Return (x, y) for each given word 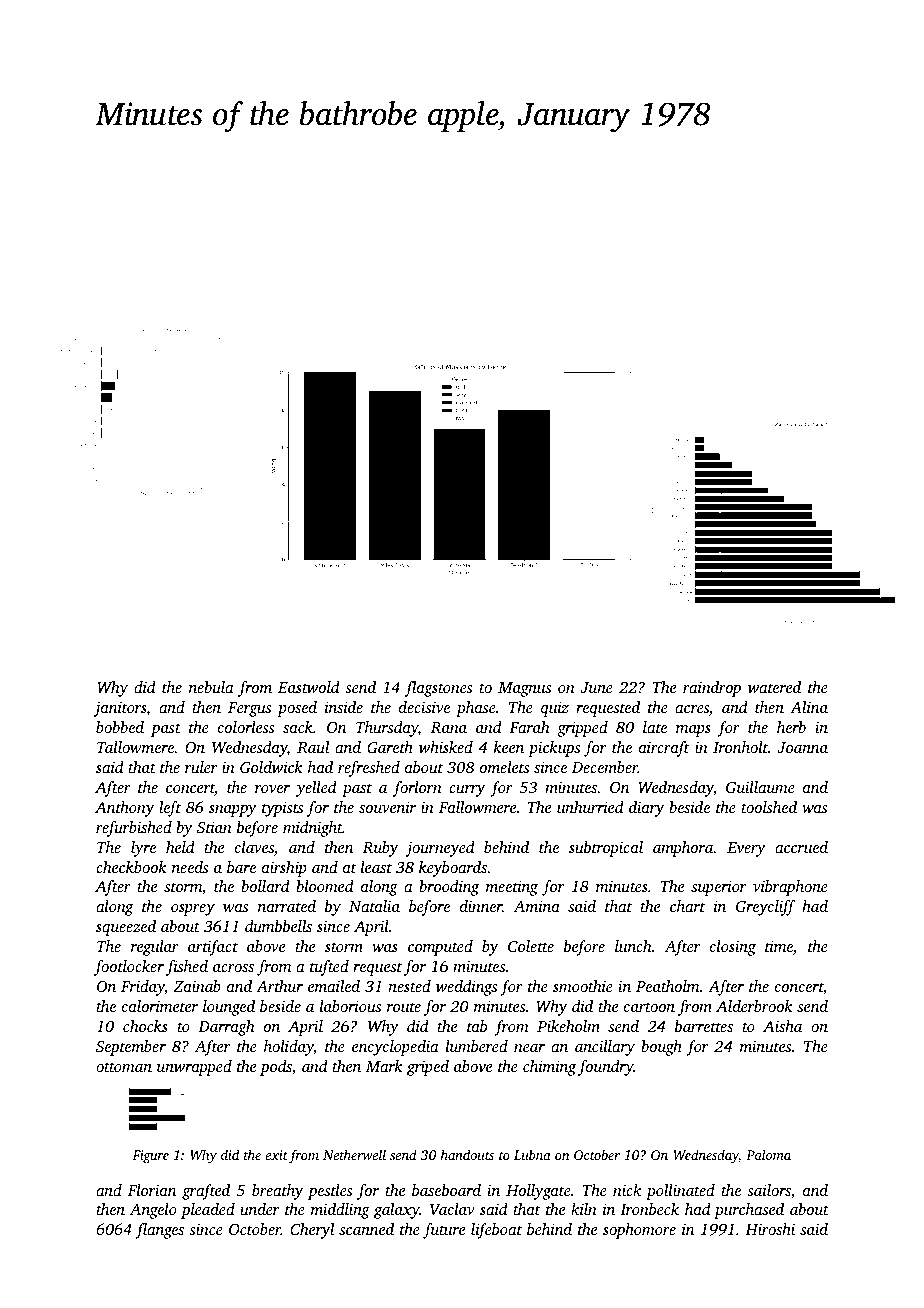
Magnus (524, 689)
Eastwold (309, 687)
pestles (330, 1192)
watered (774, 687)
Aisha (782, 1026)
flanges (159, 1231)
